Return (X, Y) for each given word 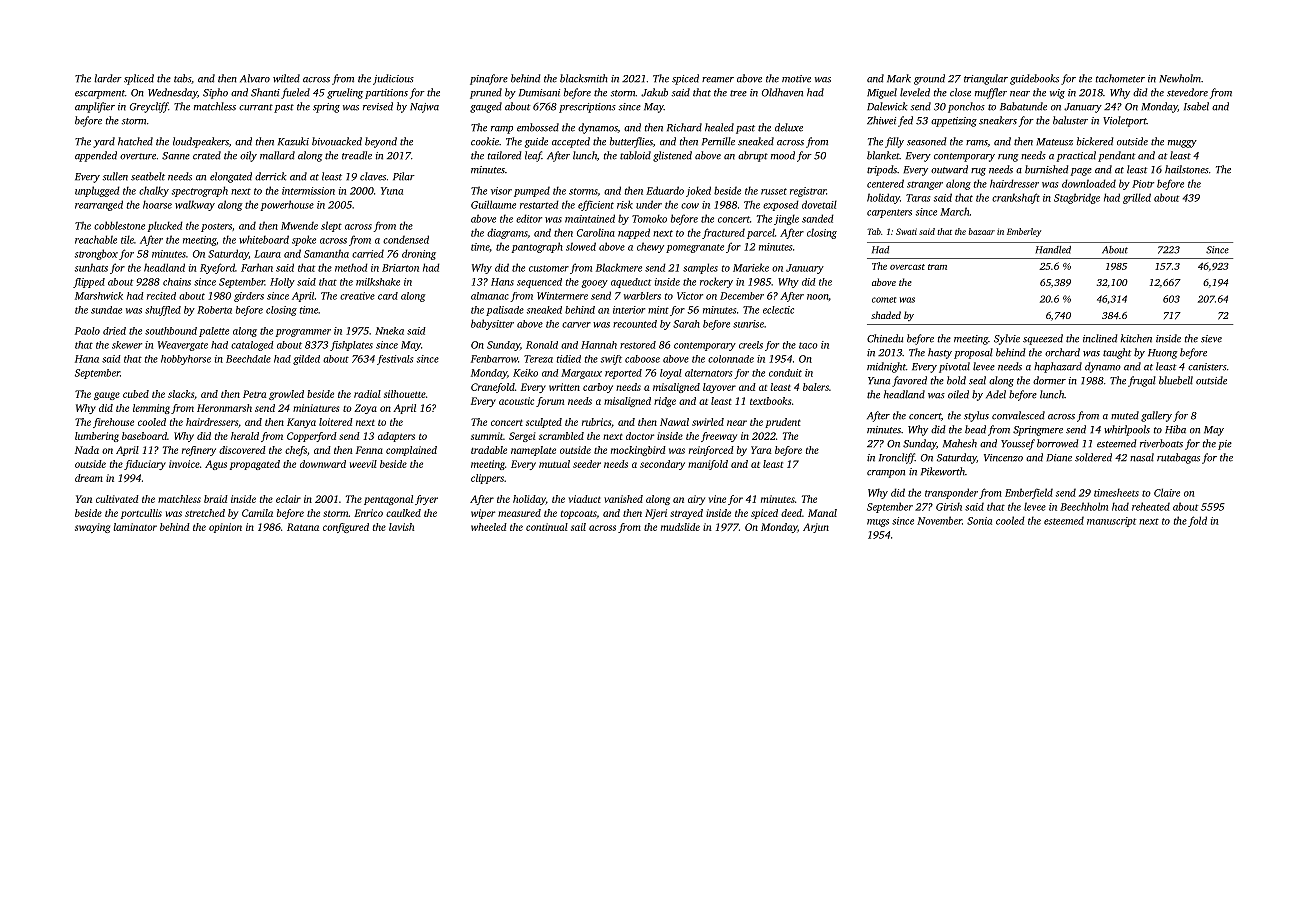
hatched (135, 141)
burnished (1046, 169)
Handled (1053, 250)
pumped (532, 192)
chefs (296, 451)
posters (216, 227)
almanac (490, 296)
